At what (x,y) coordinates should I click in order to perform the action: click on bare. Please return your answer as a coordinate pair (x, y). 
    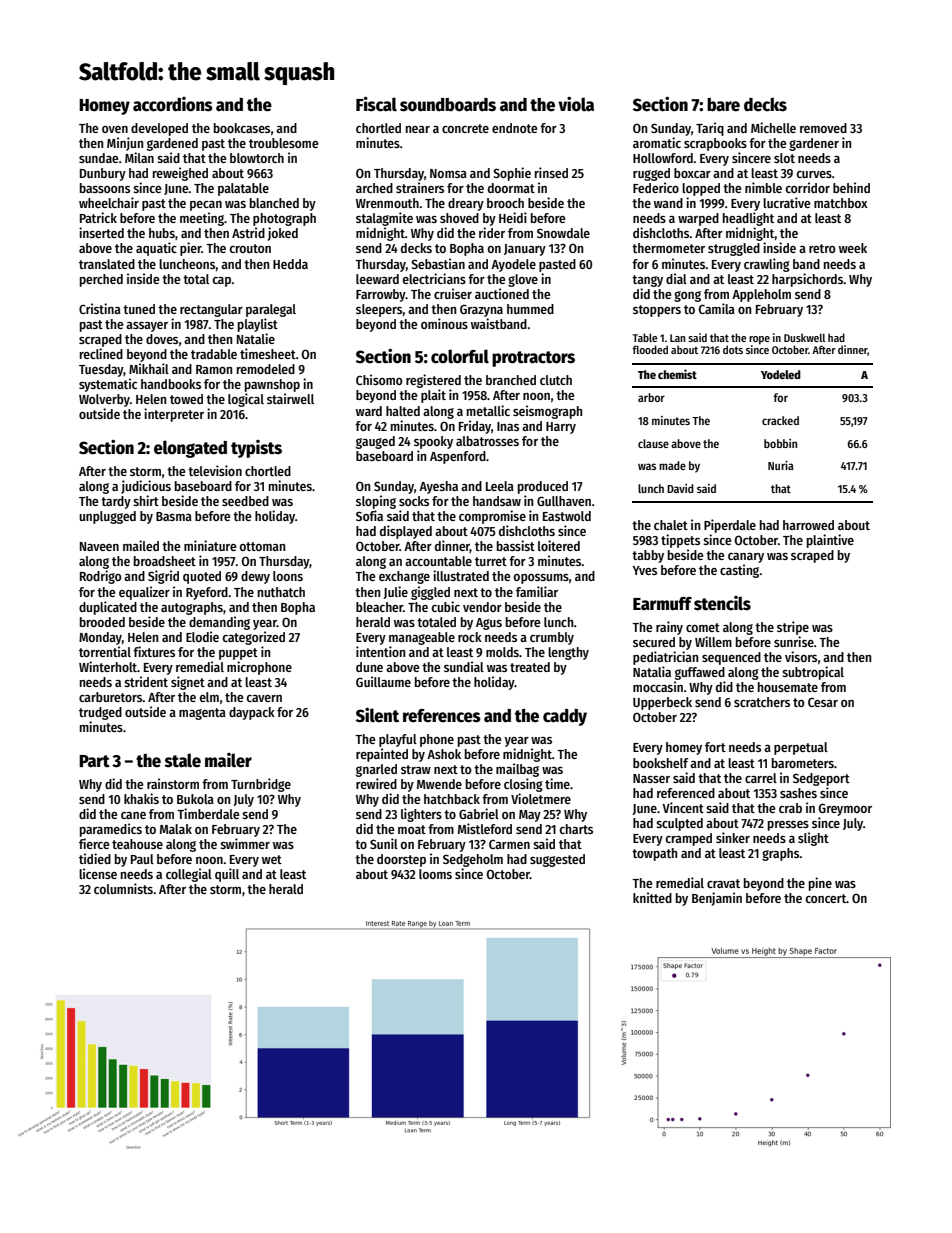
    Looking at the image, I should click on (723, 105).
